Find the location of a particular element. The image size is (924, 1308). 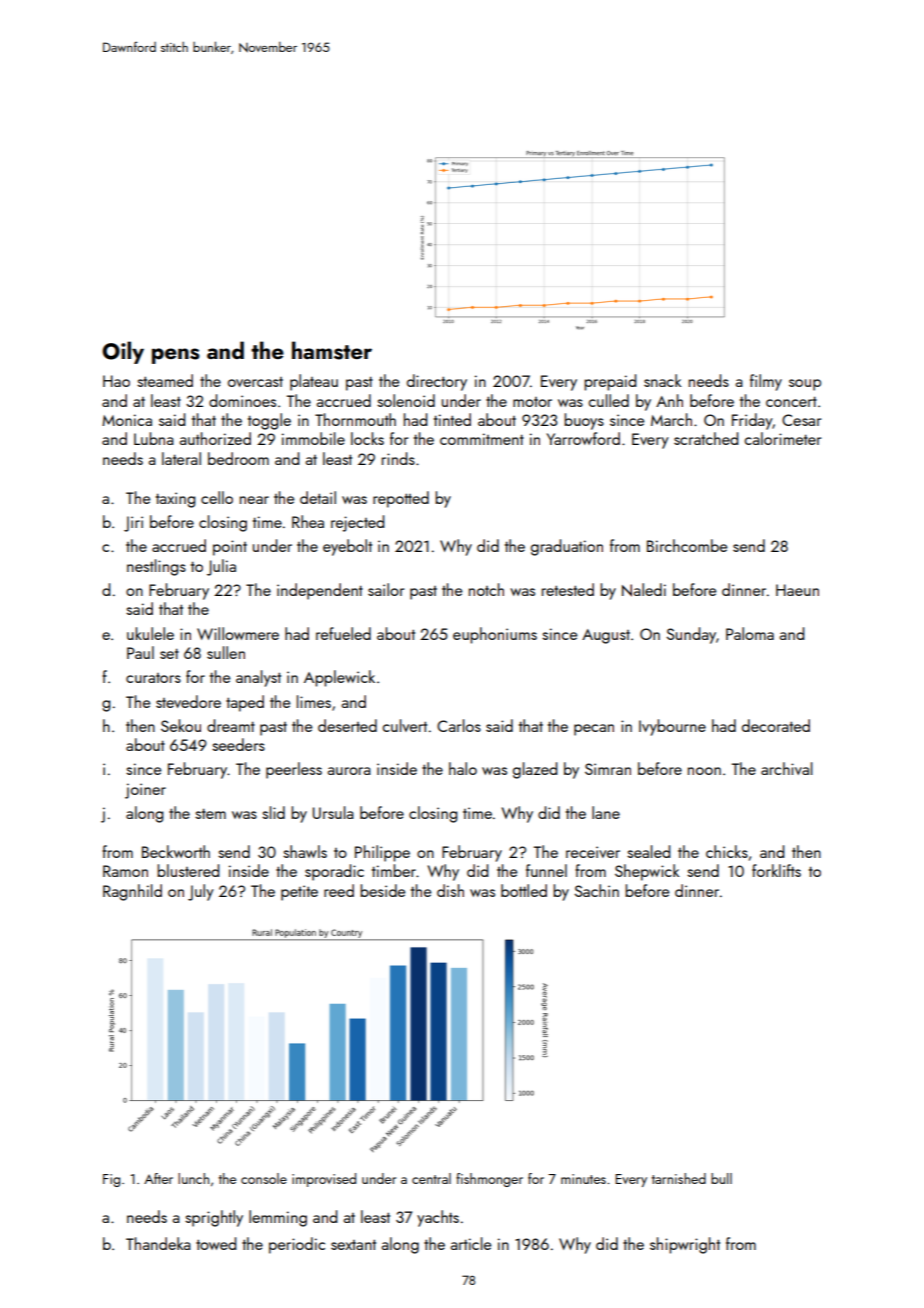

directory is located at coordinates (437, 382).
